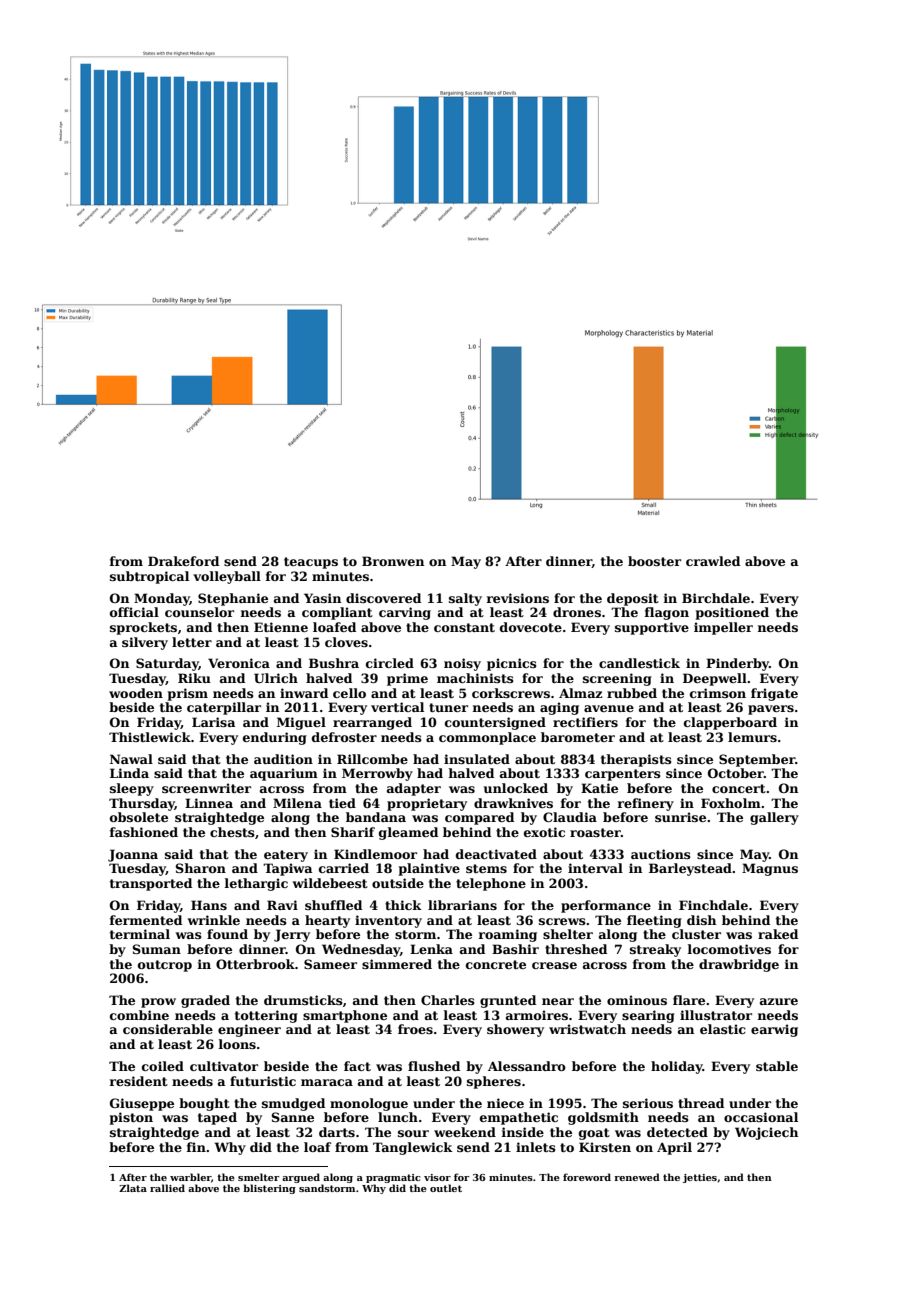 This screenshot has width=908, height=1316. Describe the element at coordinates (518, 598) in the screenshot. I see `revisions` at that location.
